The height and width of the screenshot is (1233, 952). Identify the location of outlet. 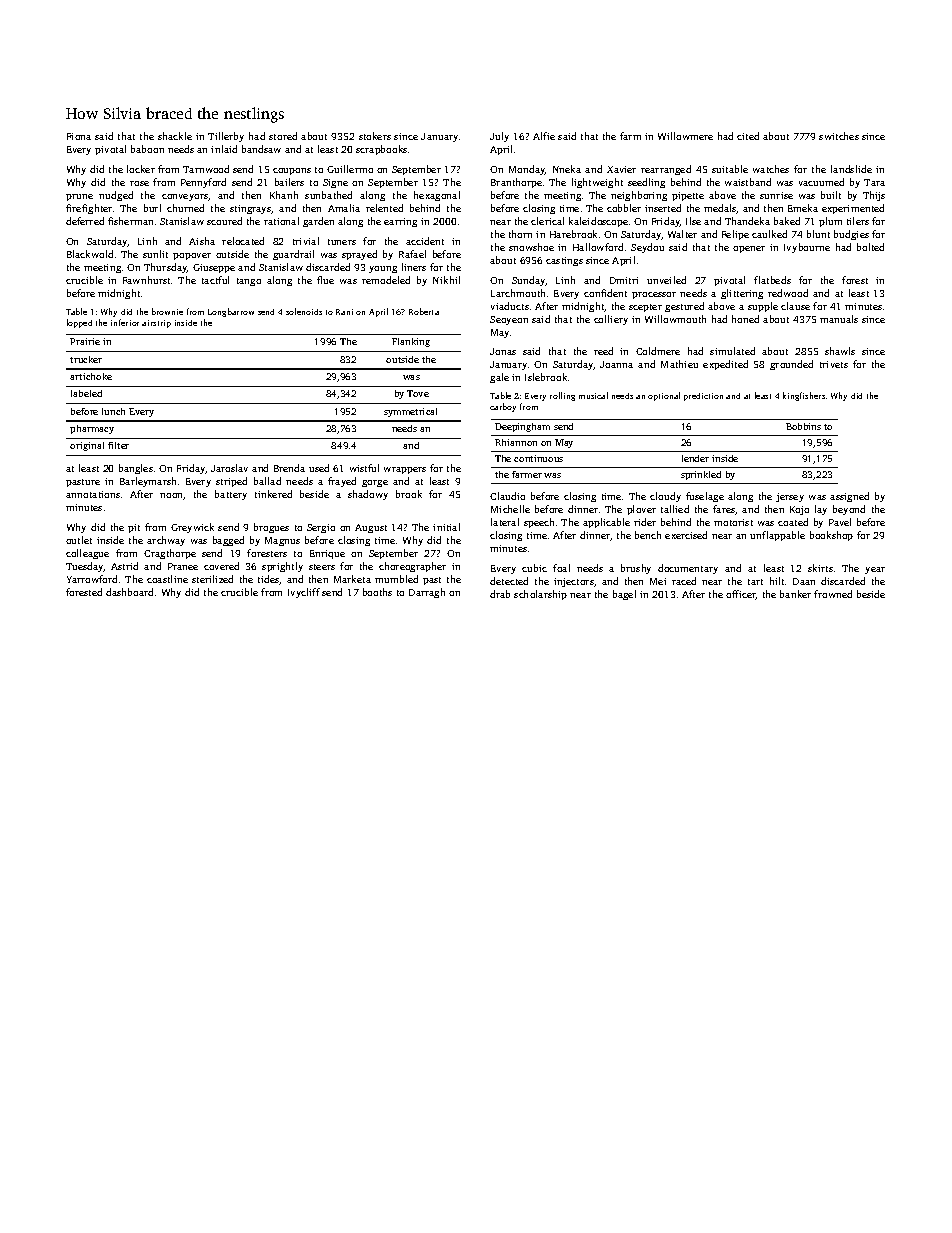
(79, 540).
